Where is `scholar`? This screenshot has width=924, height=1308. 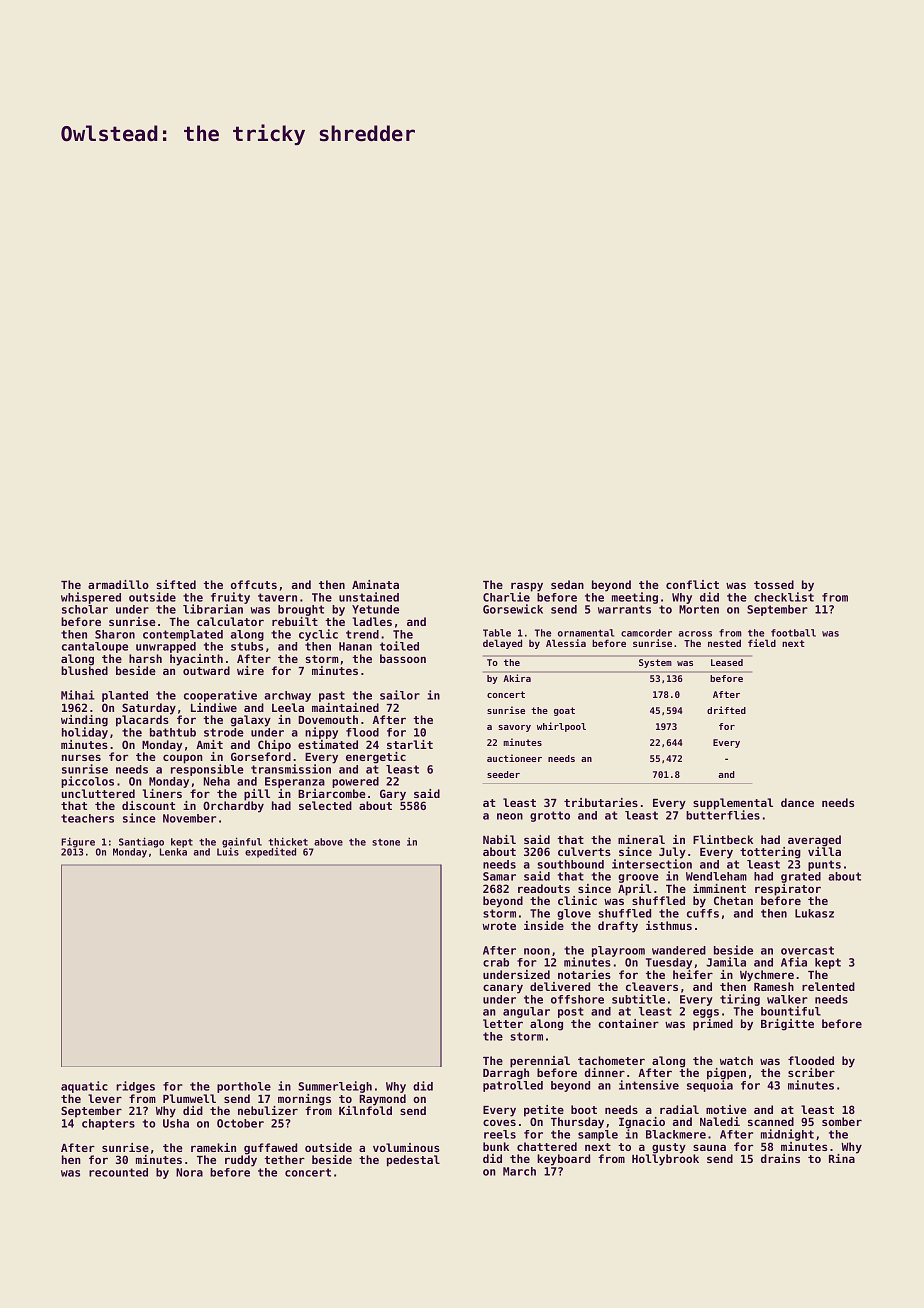 scholar is located at coordinates (85, 609).
